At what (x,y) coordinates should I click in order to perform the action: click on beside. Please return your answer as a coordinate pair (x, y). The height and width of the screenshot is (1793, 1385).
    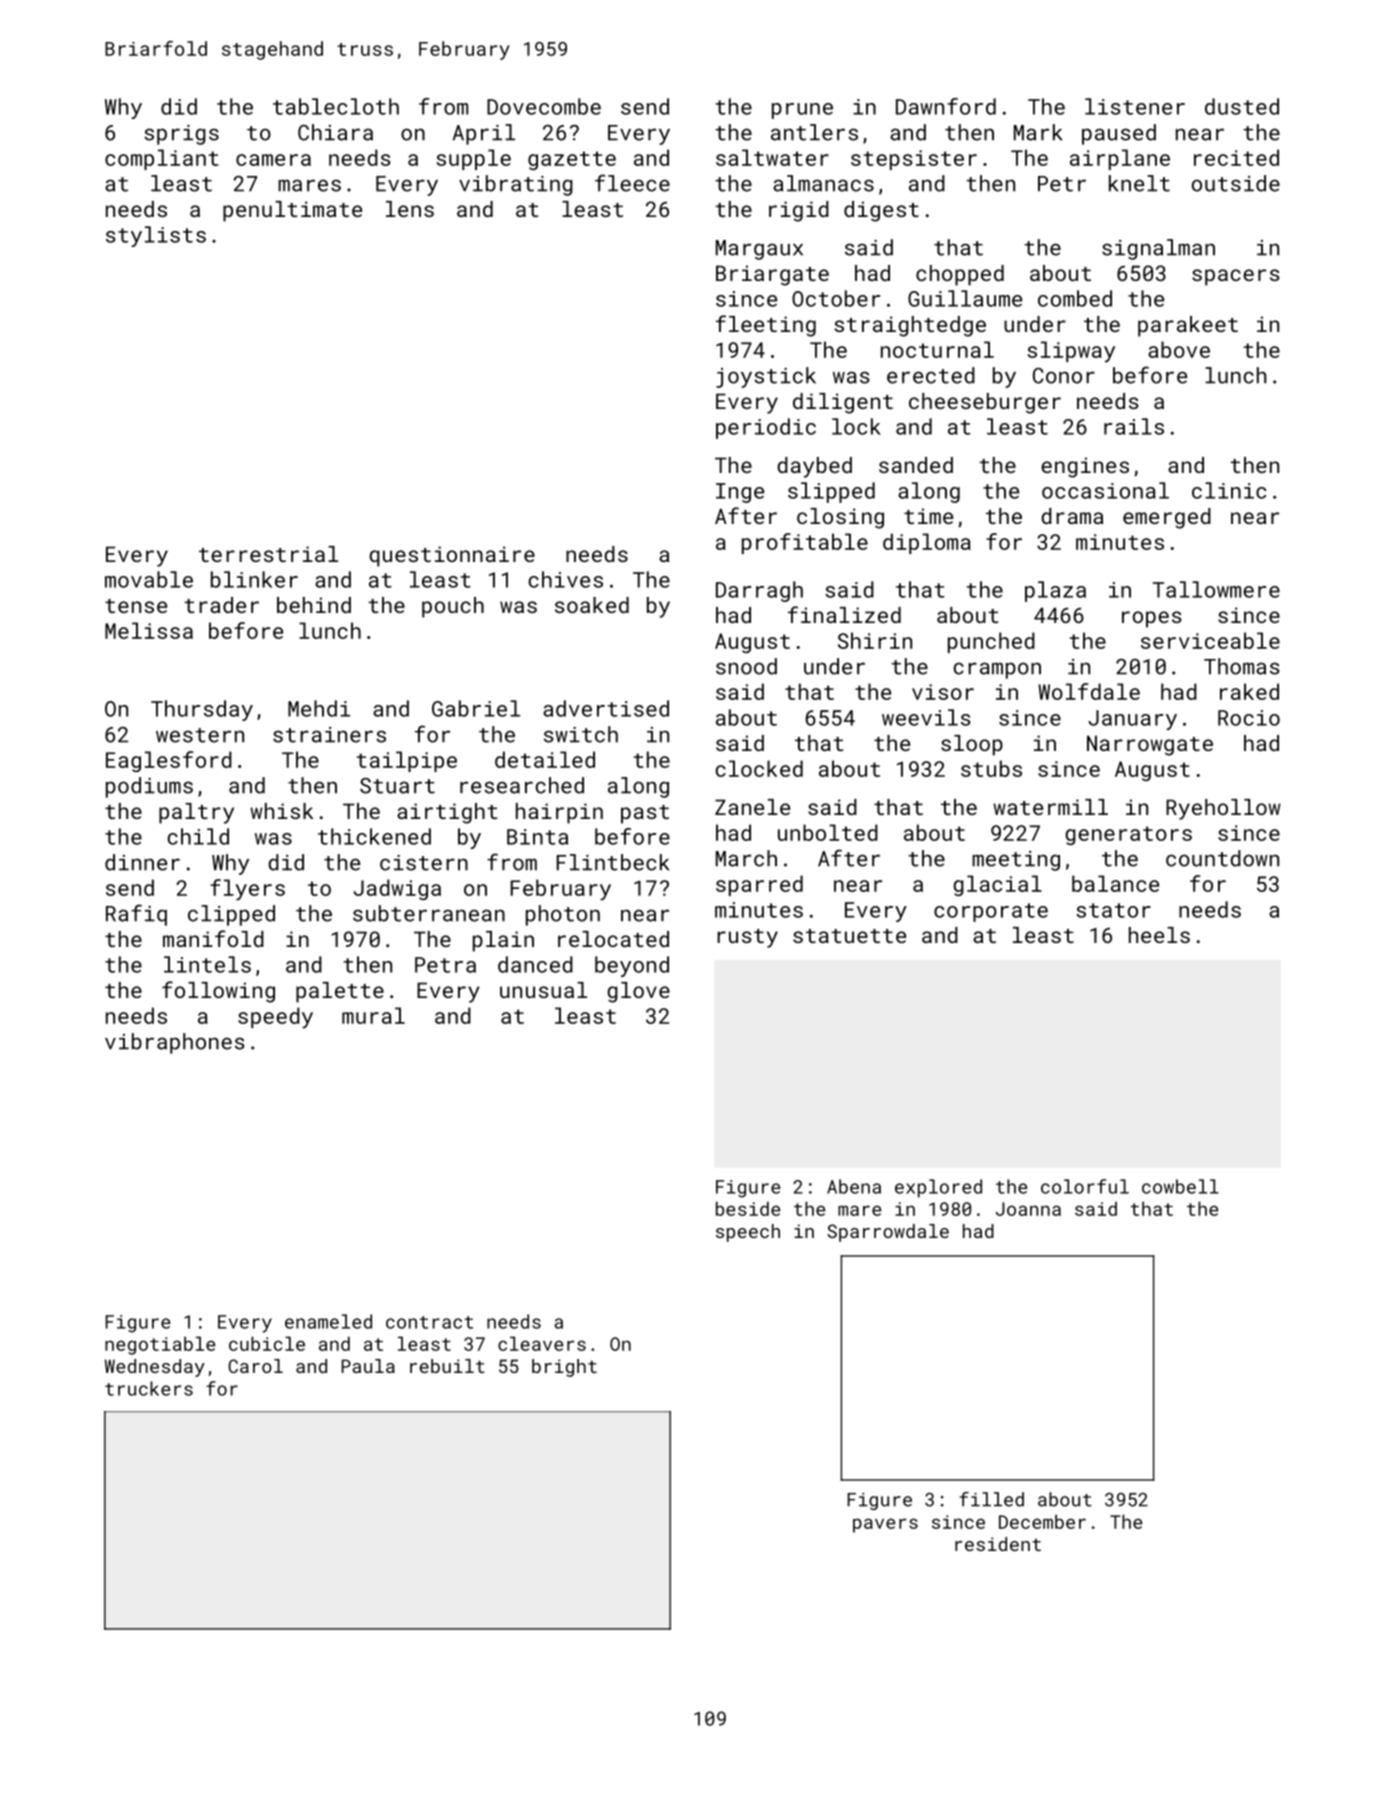
    Looking at the image, I should click on (748, 1208).
